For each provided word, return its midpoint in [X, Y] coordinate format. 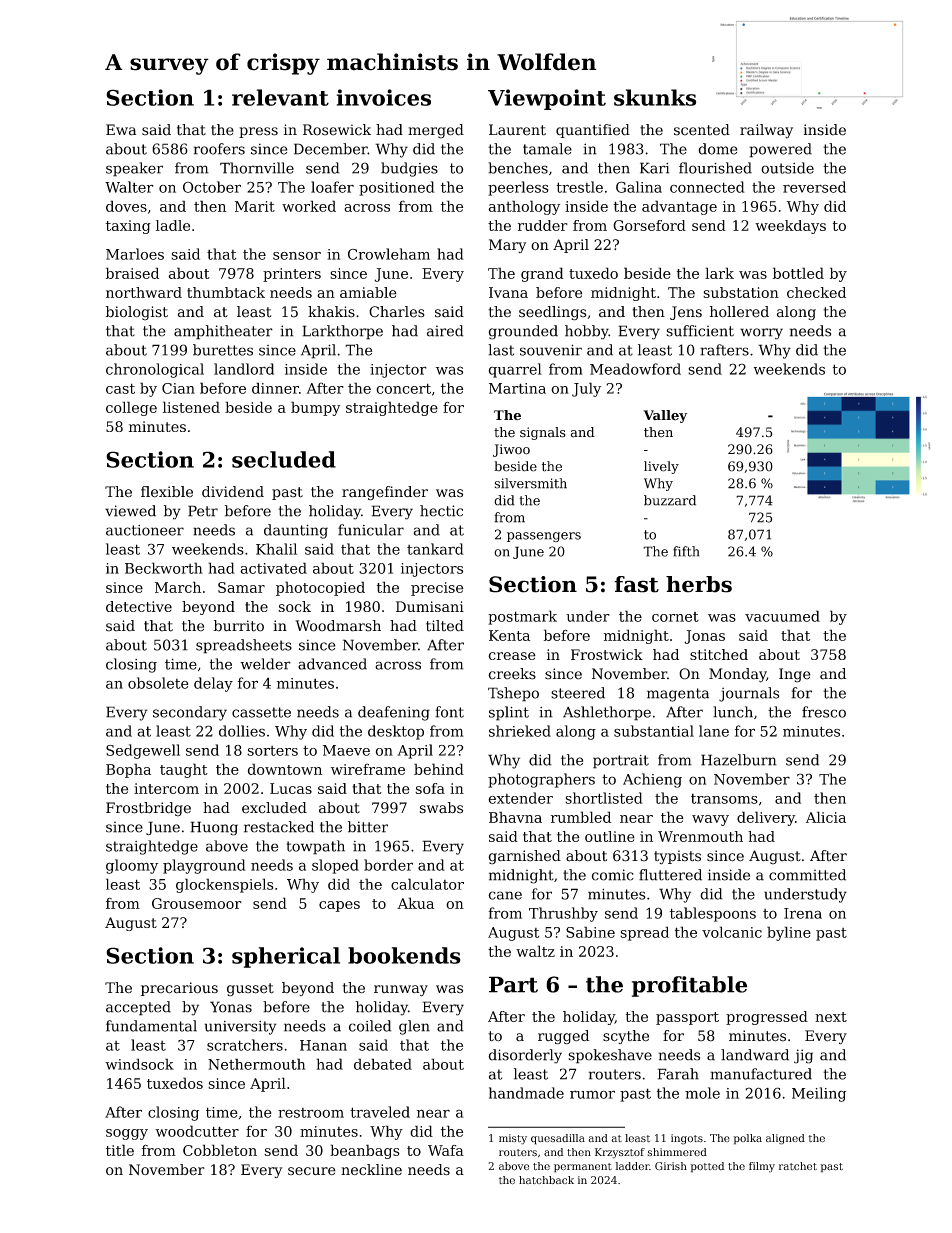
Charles [397, 312]
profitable [689, 986]
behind [439, 769]
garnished [524, 857]
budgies [409, 169]
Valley [665, 416]
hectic [441, 511]
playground [204, 866]
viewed [130, 511]
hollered [739, 312]
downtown [285, 769]
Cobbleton [220, 1150]
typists [677, 857]
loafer [332, 187]
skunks [655, 97]
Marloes [135, 254]
